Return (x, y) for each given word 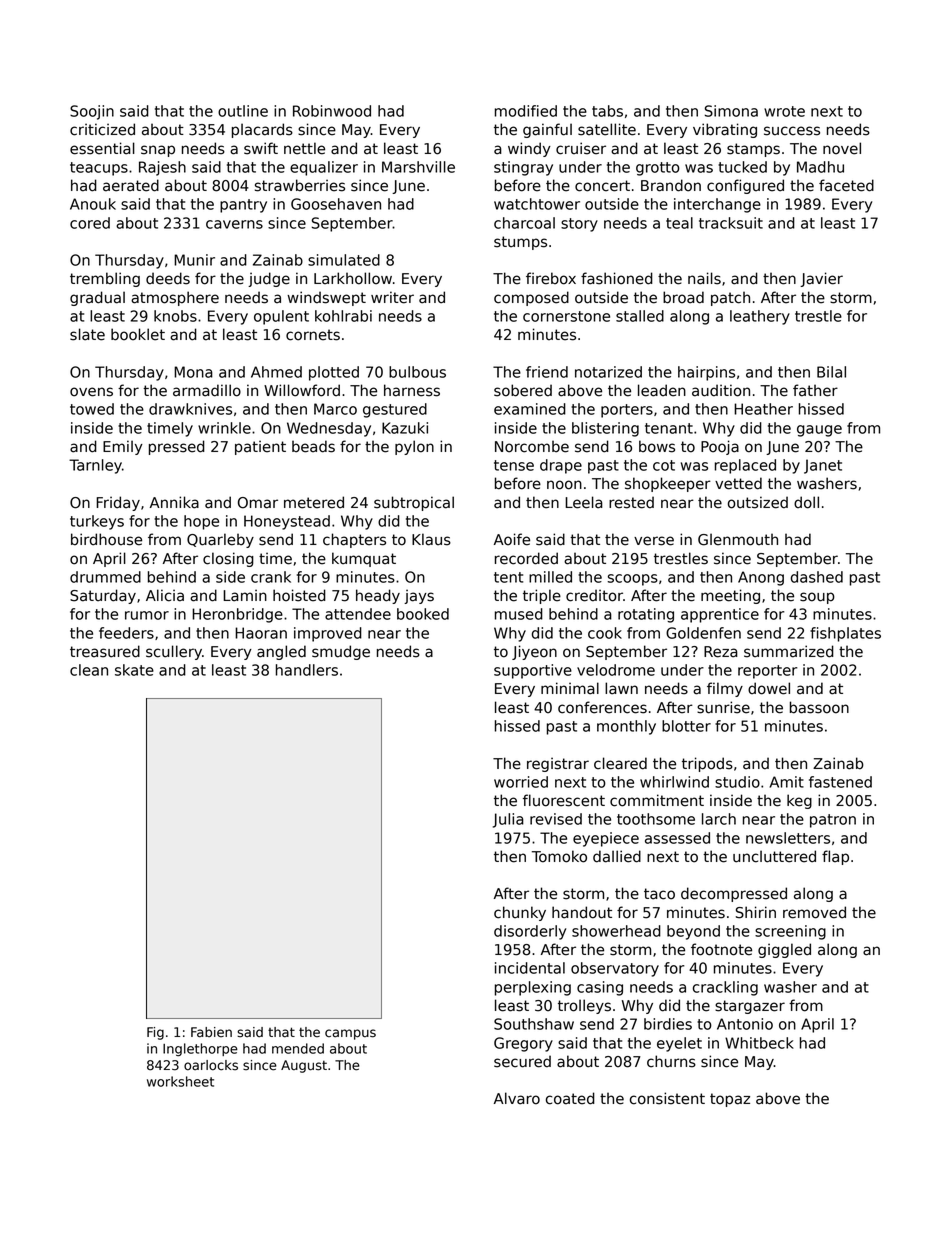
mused (519, 614)
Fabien (211, 1032)
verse (654, 541)
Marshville (418, 167)
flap (835, 857)
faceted (846, 185)
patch (730, 298)
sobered (523, 390)
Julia (508, 820)
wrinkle (224, 428)
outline (243, 111)
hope (201, 522)
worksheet (180, 1081)
